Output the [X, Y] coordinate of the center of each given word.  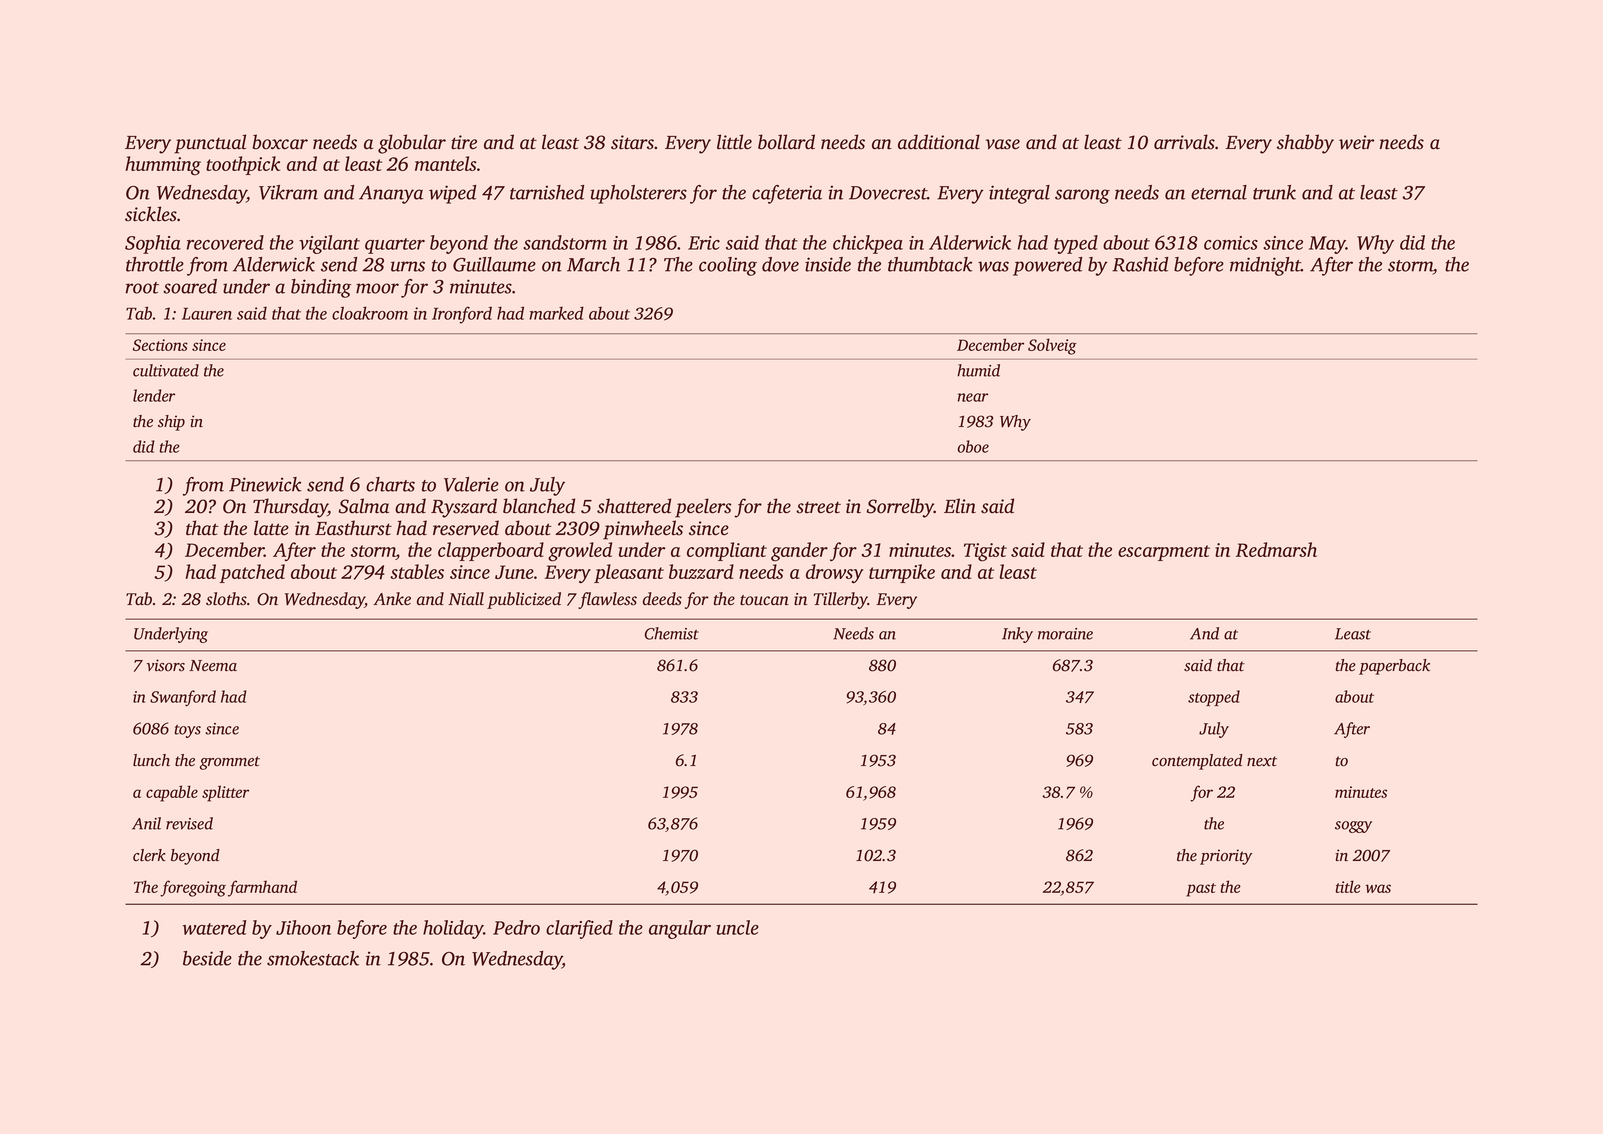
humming [163, 166]
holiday [453, 929]
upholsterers [638, 194]
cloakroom [370, 313]
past [1201, 890]
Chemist [672, 633]
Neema [213, 665]
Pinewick [265, 484]
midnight [1265, 266]
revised [189, 823]
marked [556, 313]
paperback [1394, 667]
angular [680, 929]
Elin [960, 506]
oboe [973, 446]
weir [1356, 142]
